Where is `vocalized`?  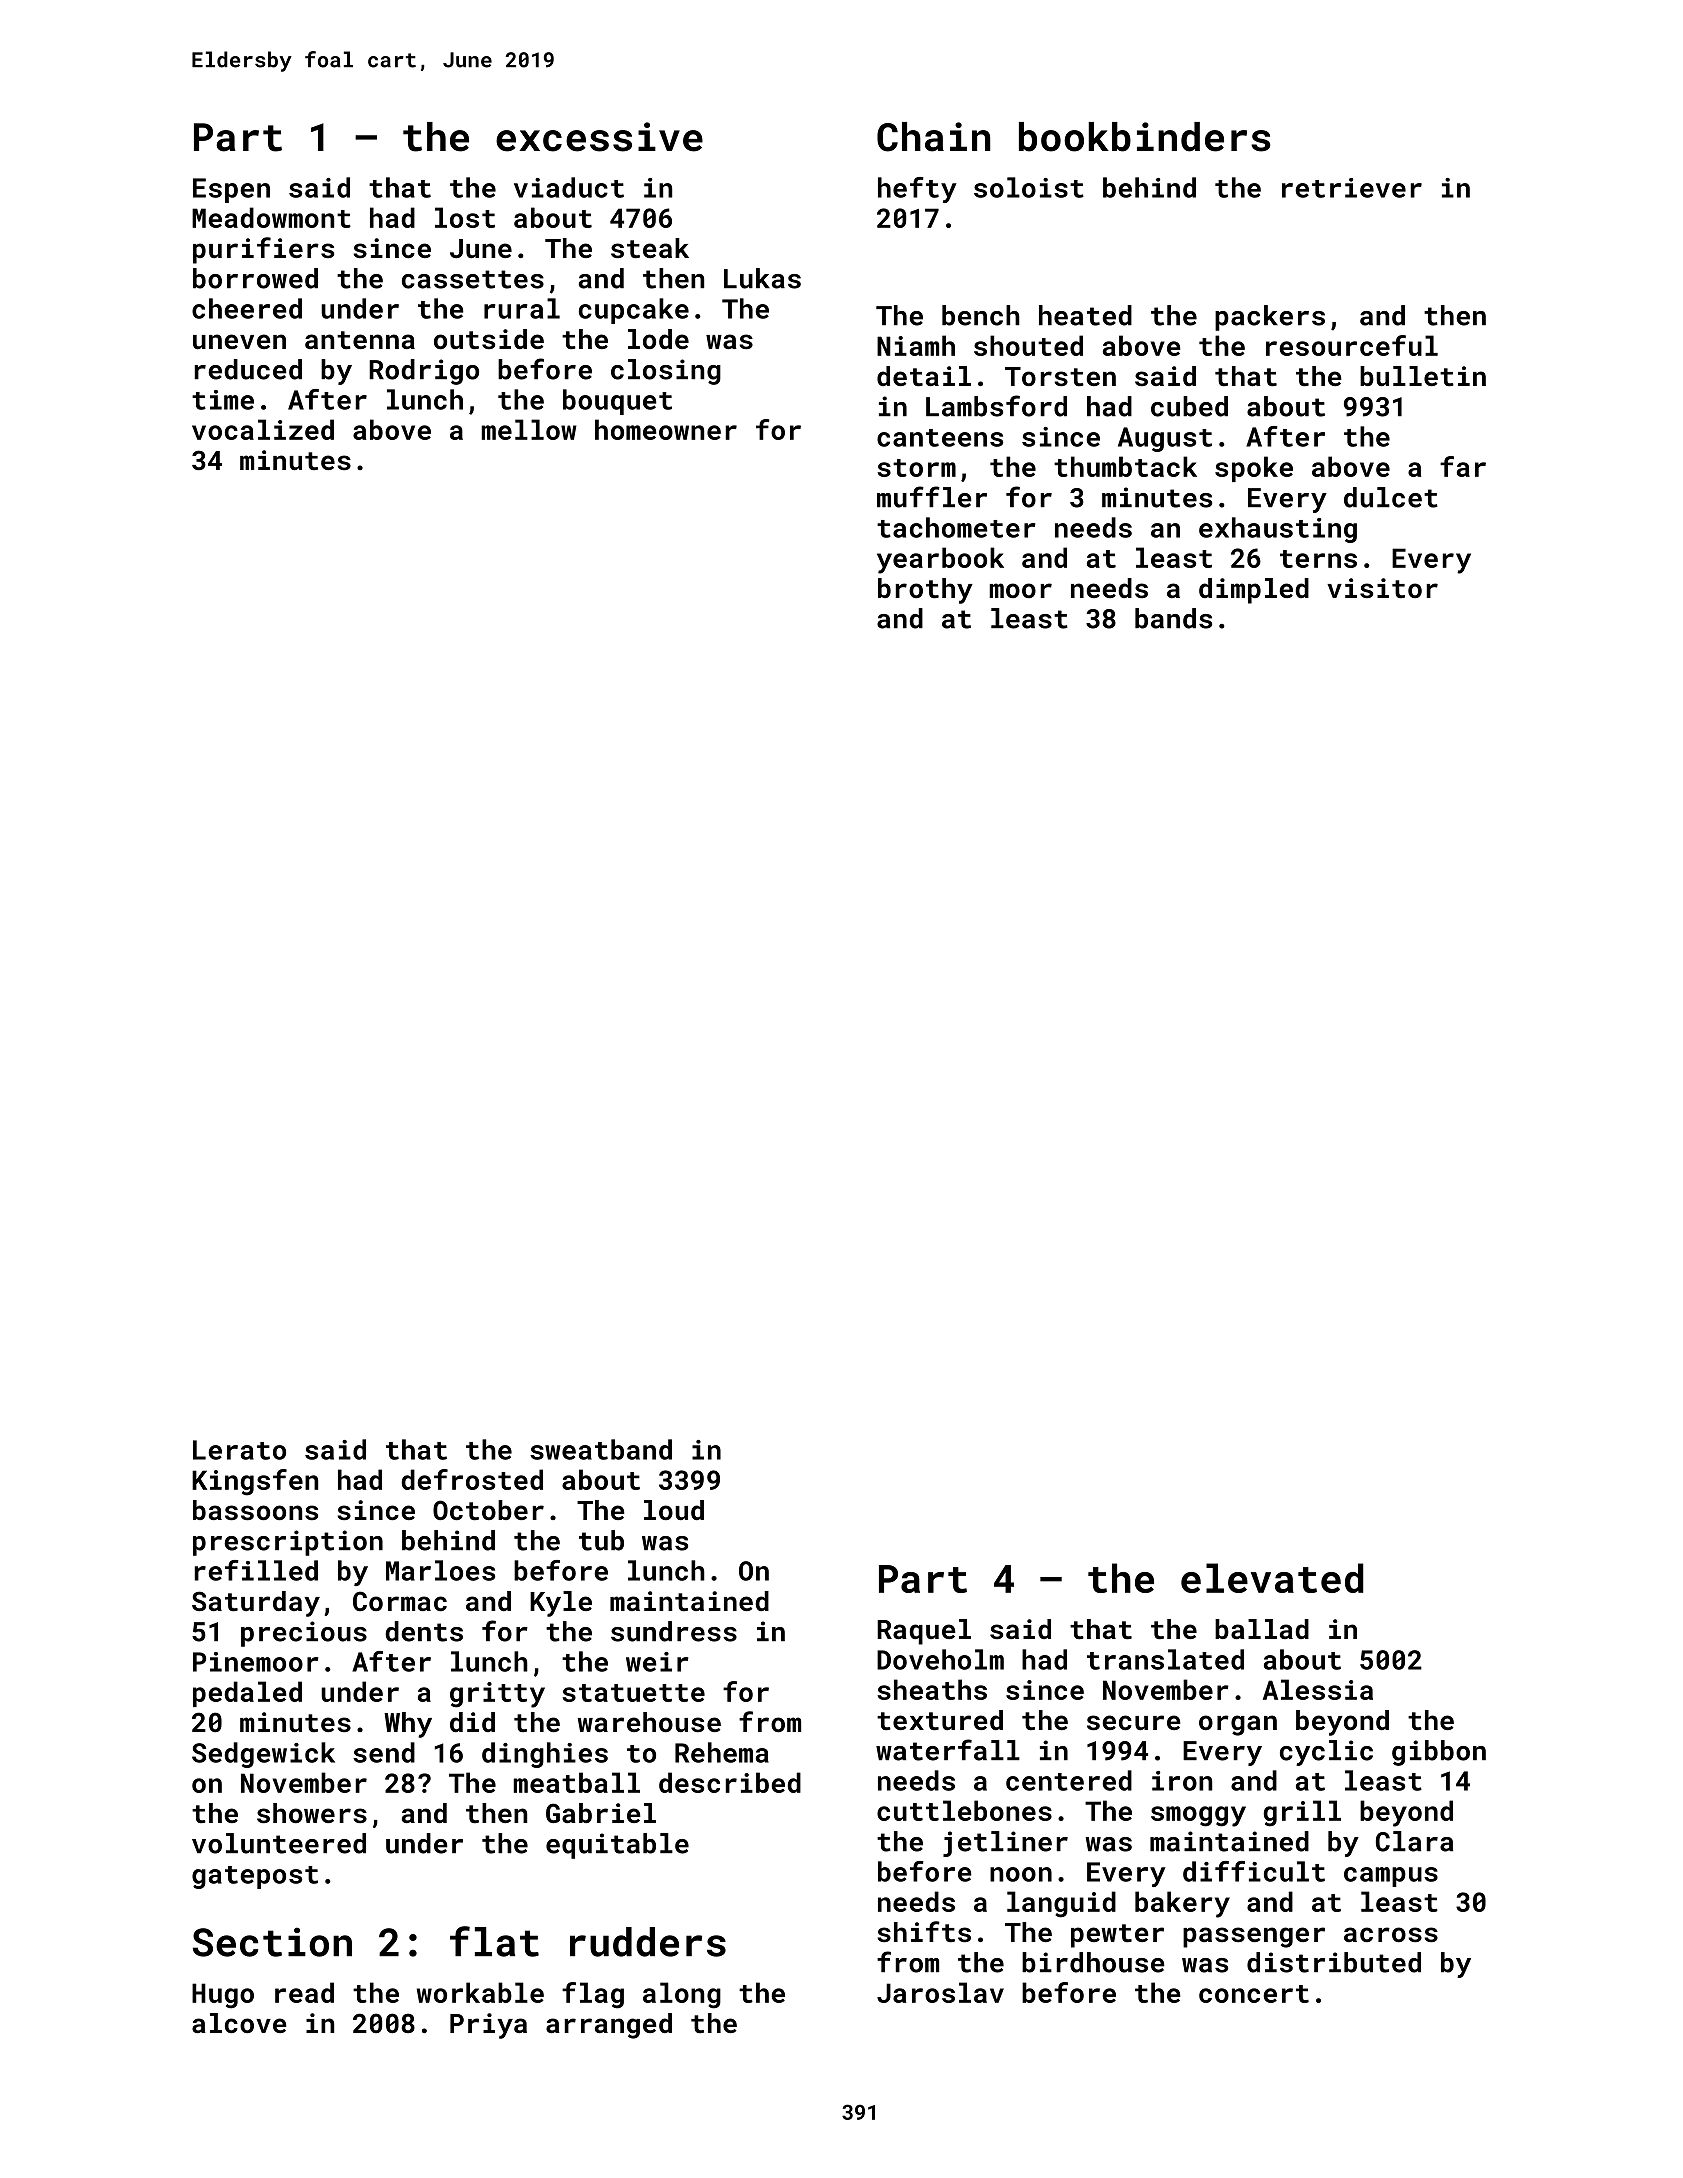
vocalized is located at coordinates (263, 429).
